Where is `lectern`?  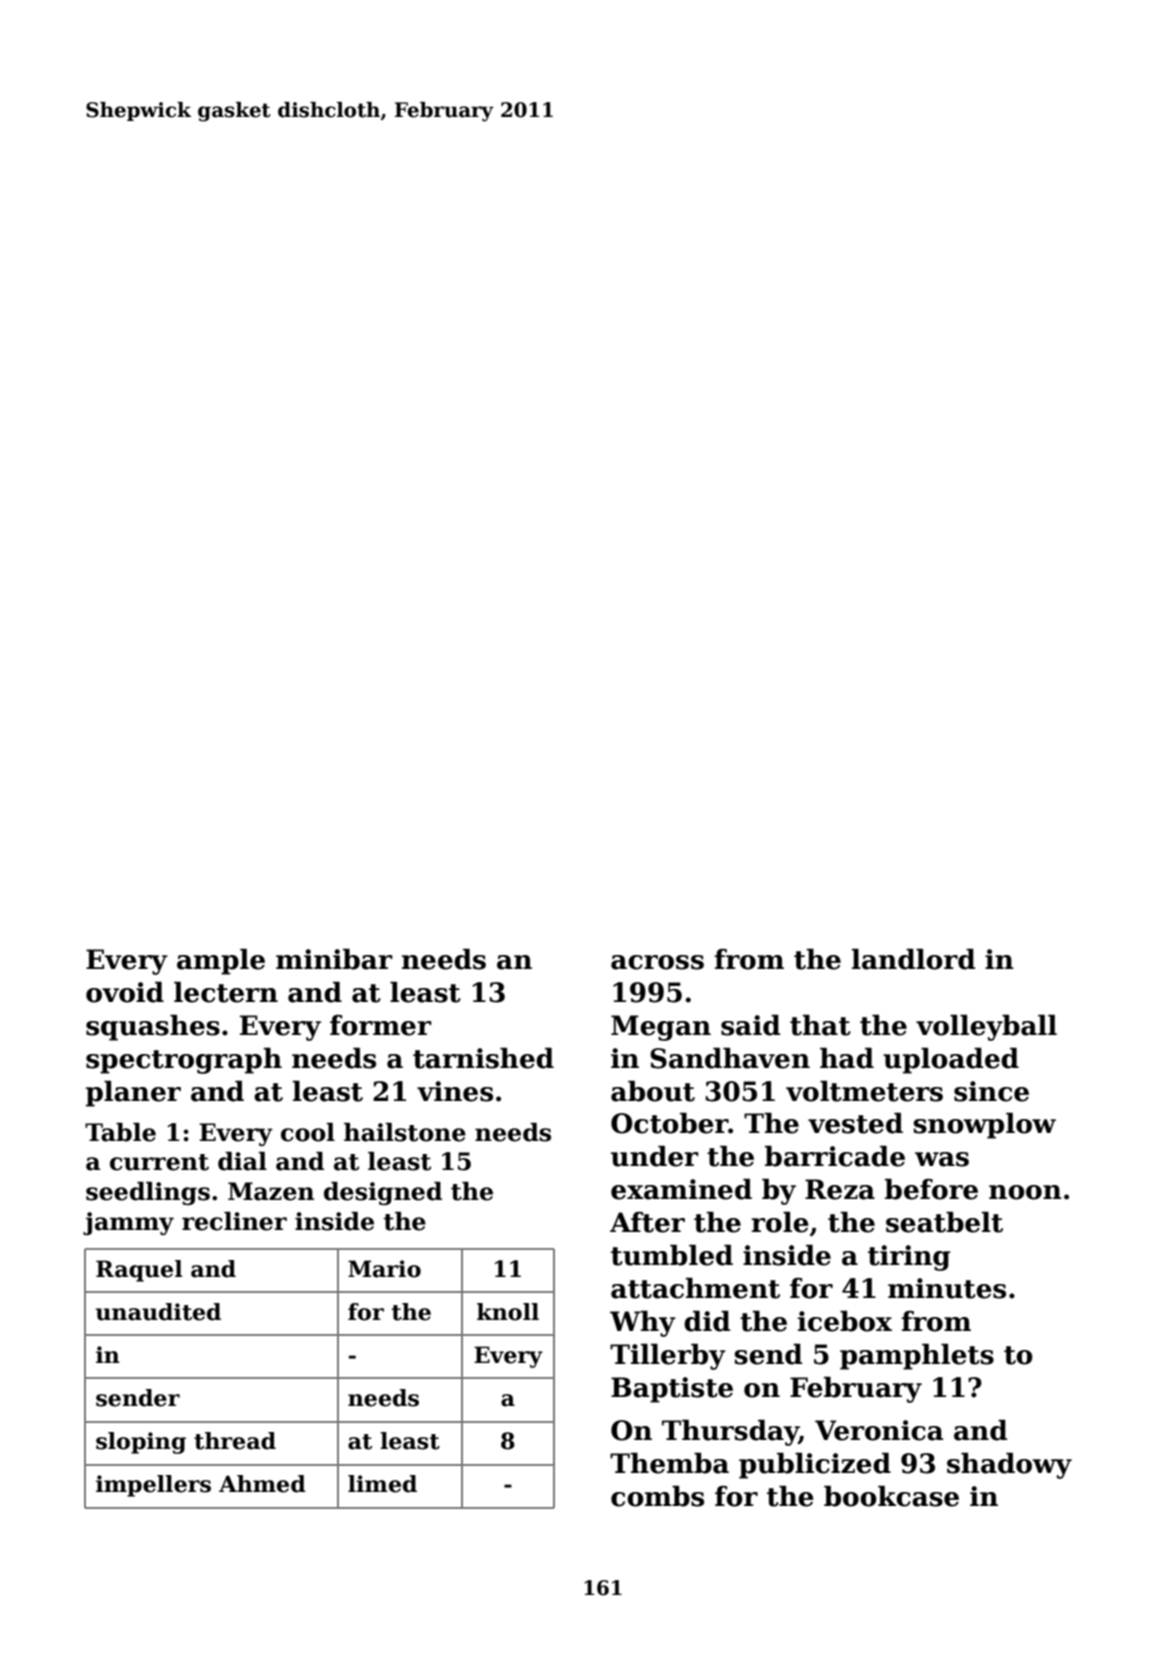 lectern is located at coordinates (226, 992).
